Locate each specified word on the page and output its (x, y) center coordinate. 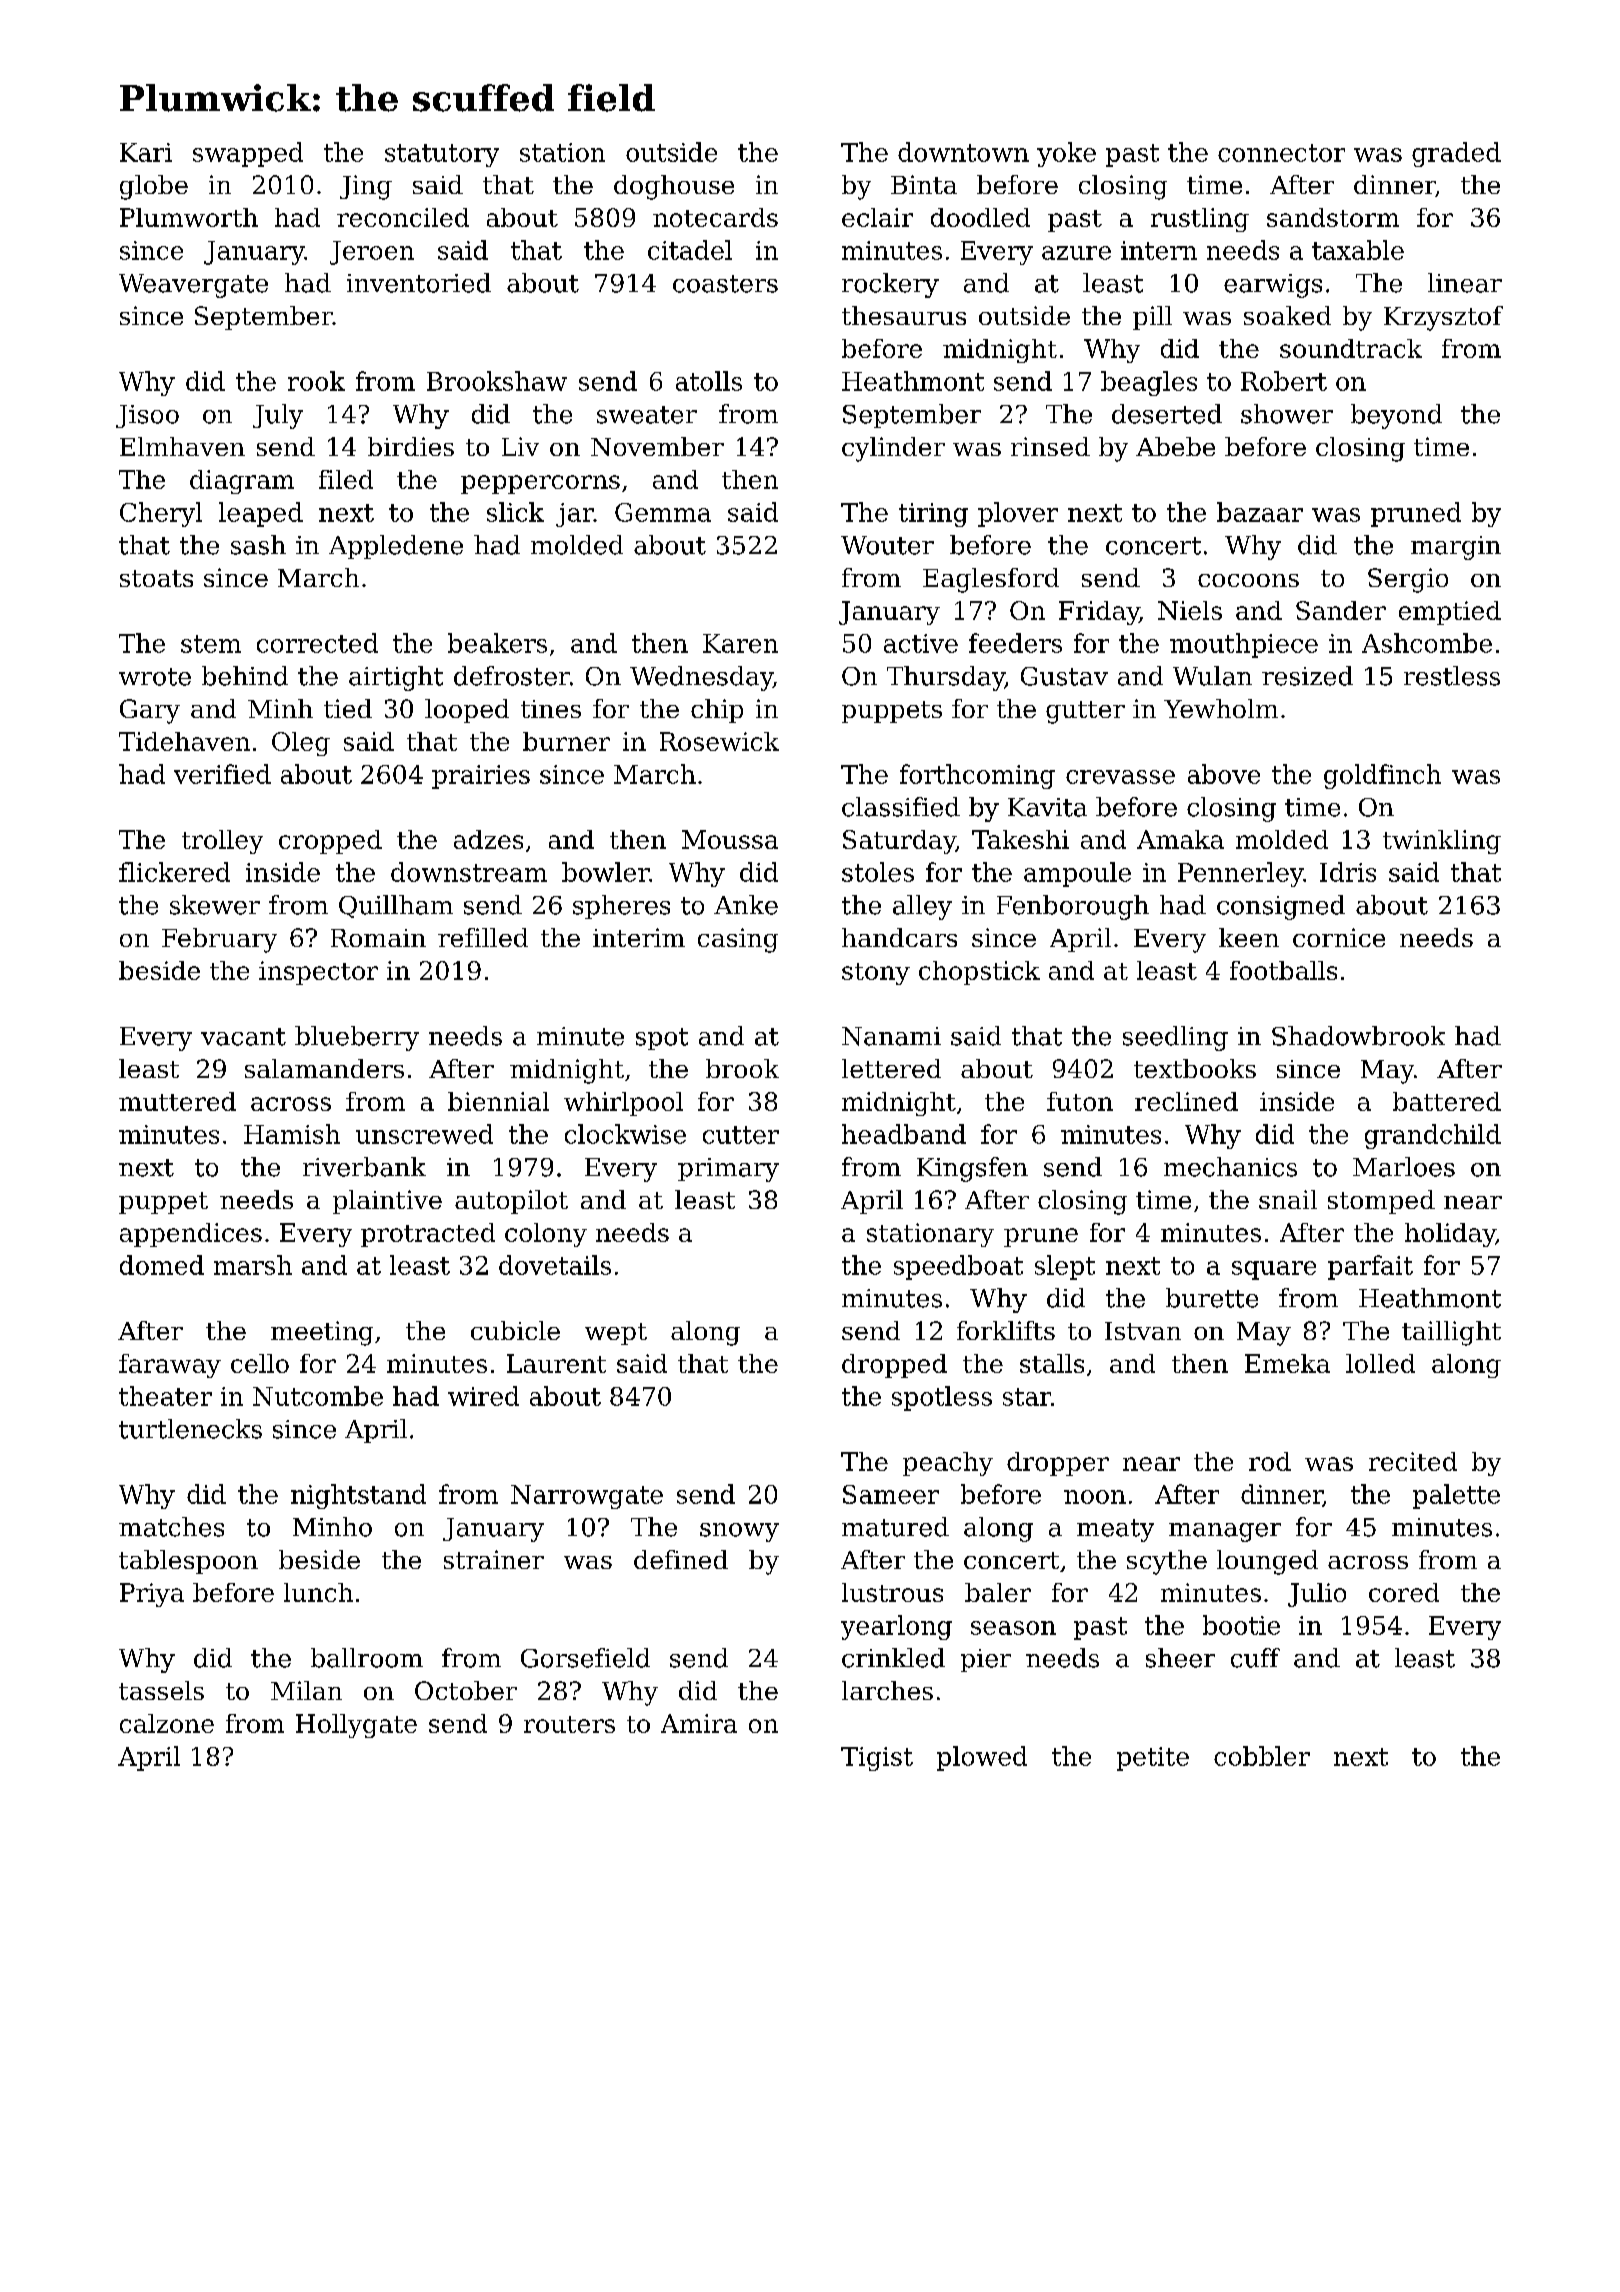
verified (222, 774)
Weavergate (193, 286)
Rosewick (719, 741)
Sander (1341, 610)
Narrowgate (587, 1497)
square (1274, 1270)
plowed (982, 1758)
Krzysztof (1443, 318)
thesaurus (904, 315)
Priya (152, 1595)
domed (162, 1265)
